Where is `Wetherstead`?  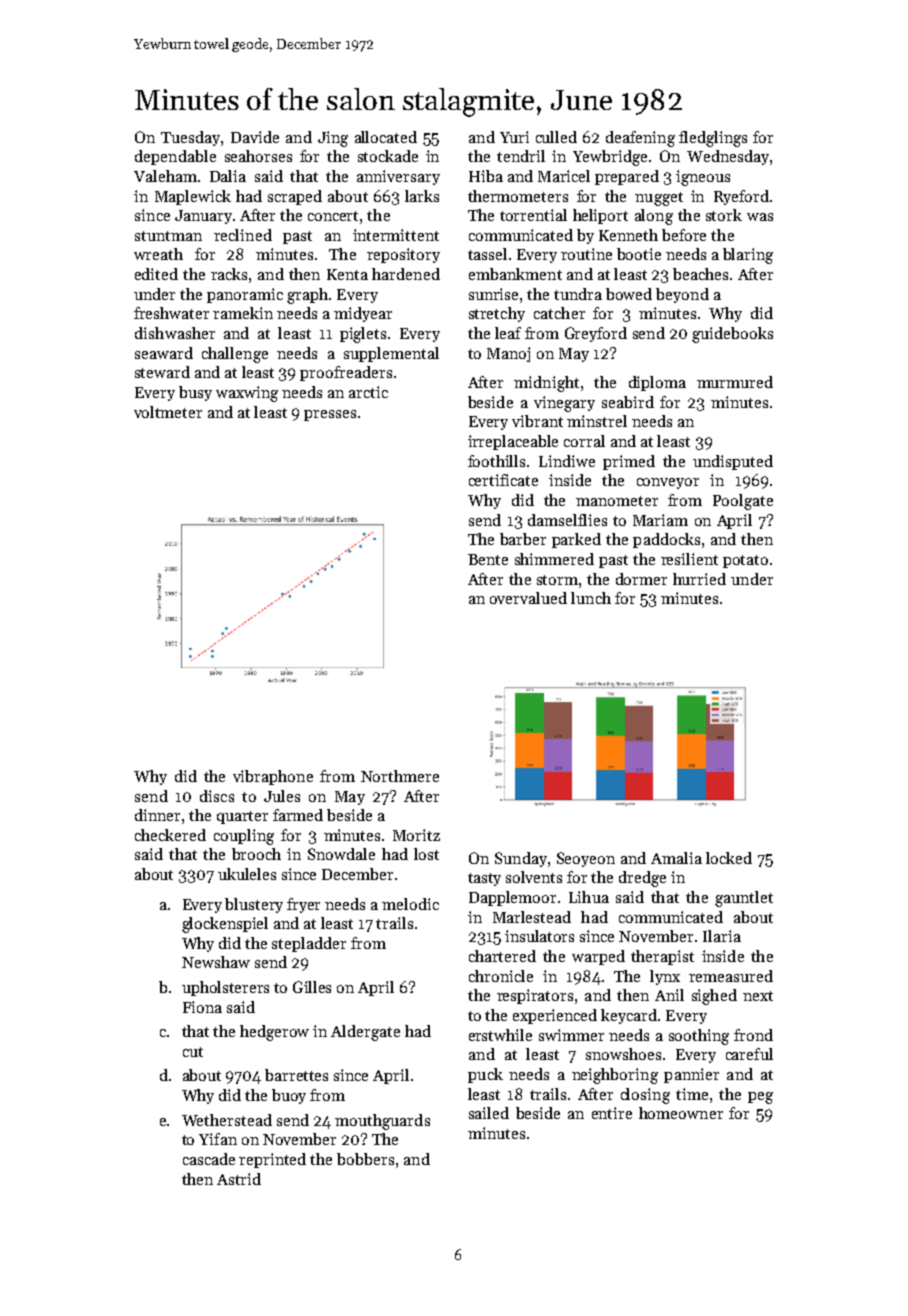
Wetherstead is located at coordinates (227, 1120).
